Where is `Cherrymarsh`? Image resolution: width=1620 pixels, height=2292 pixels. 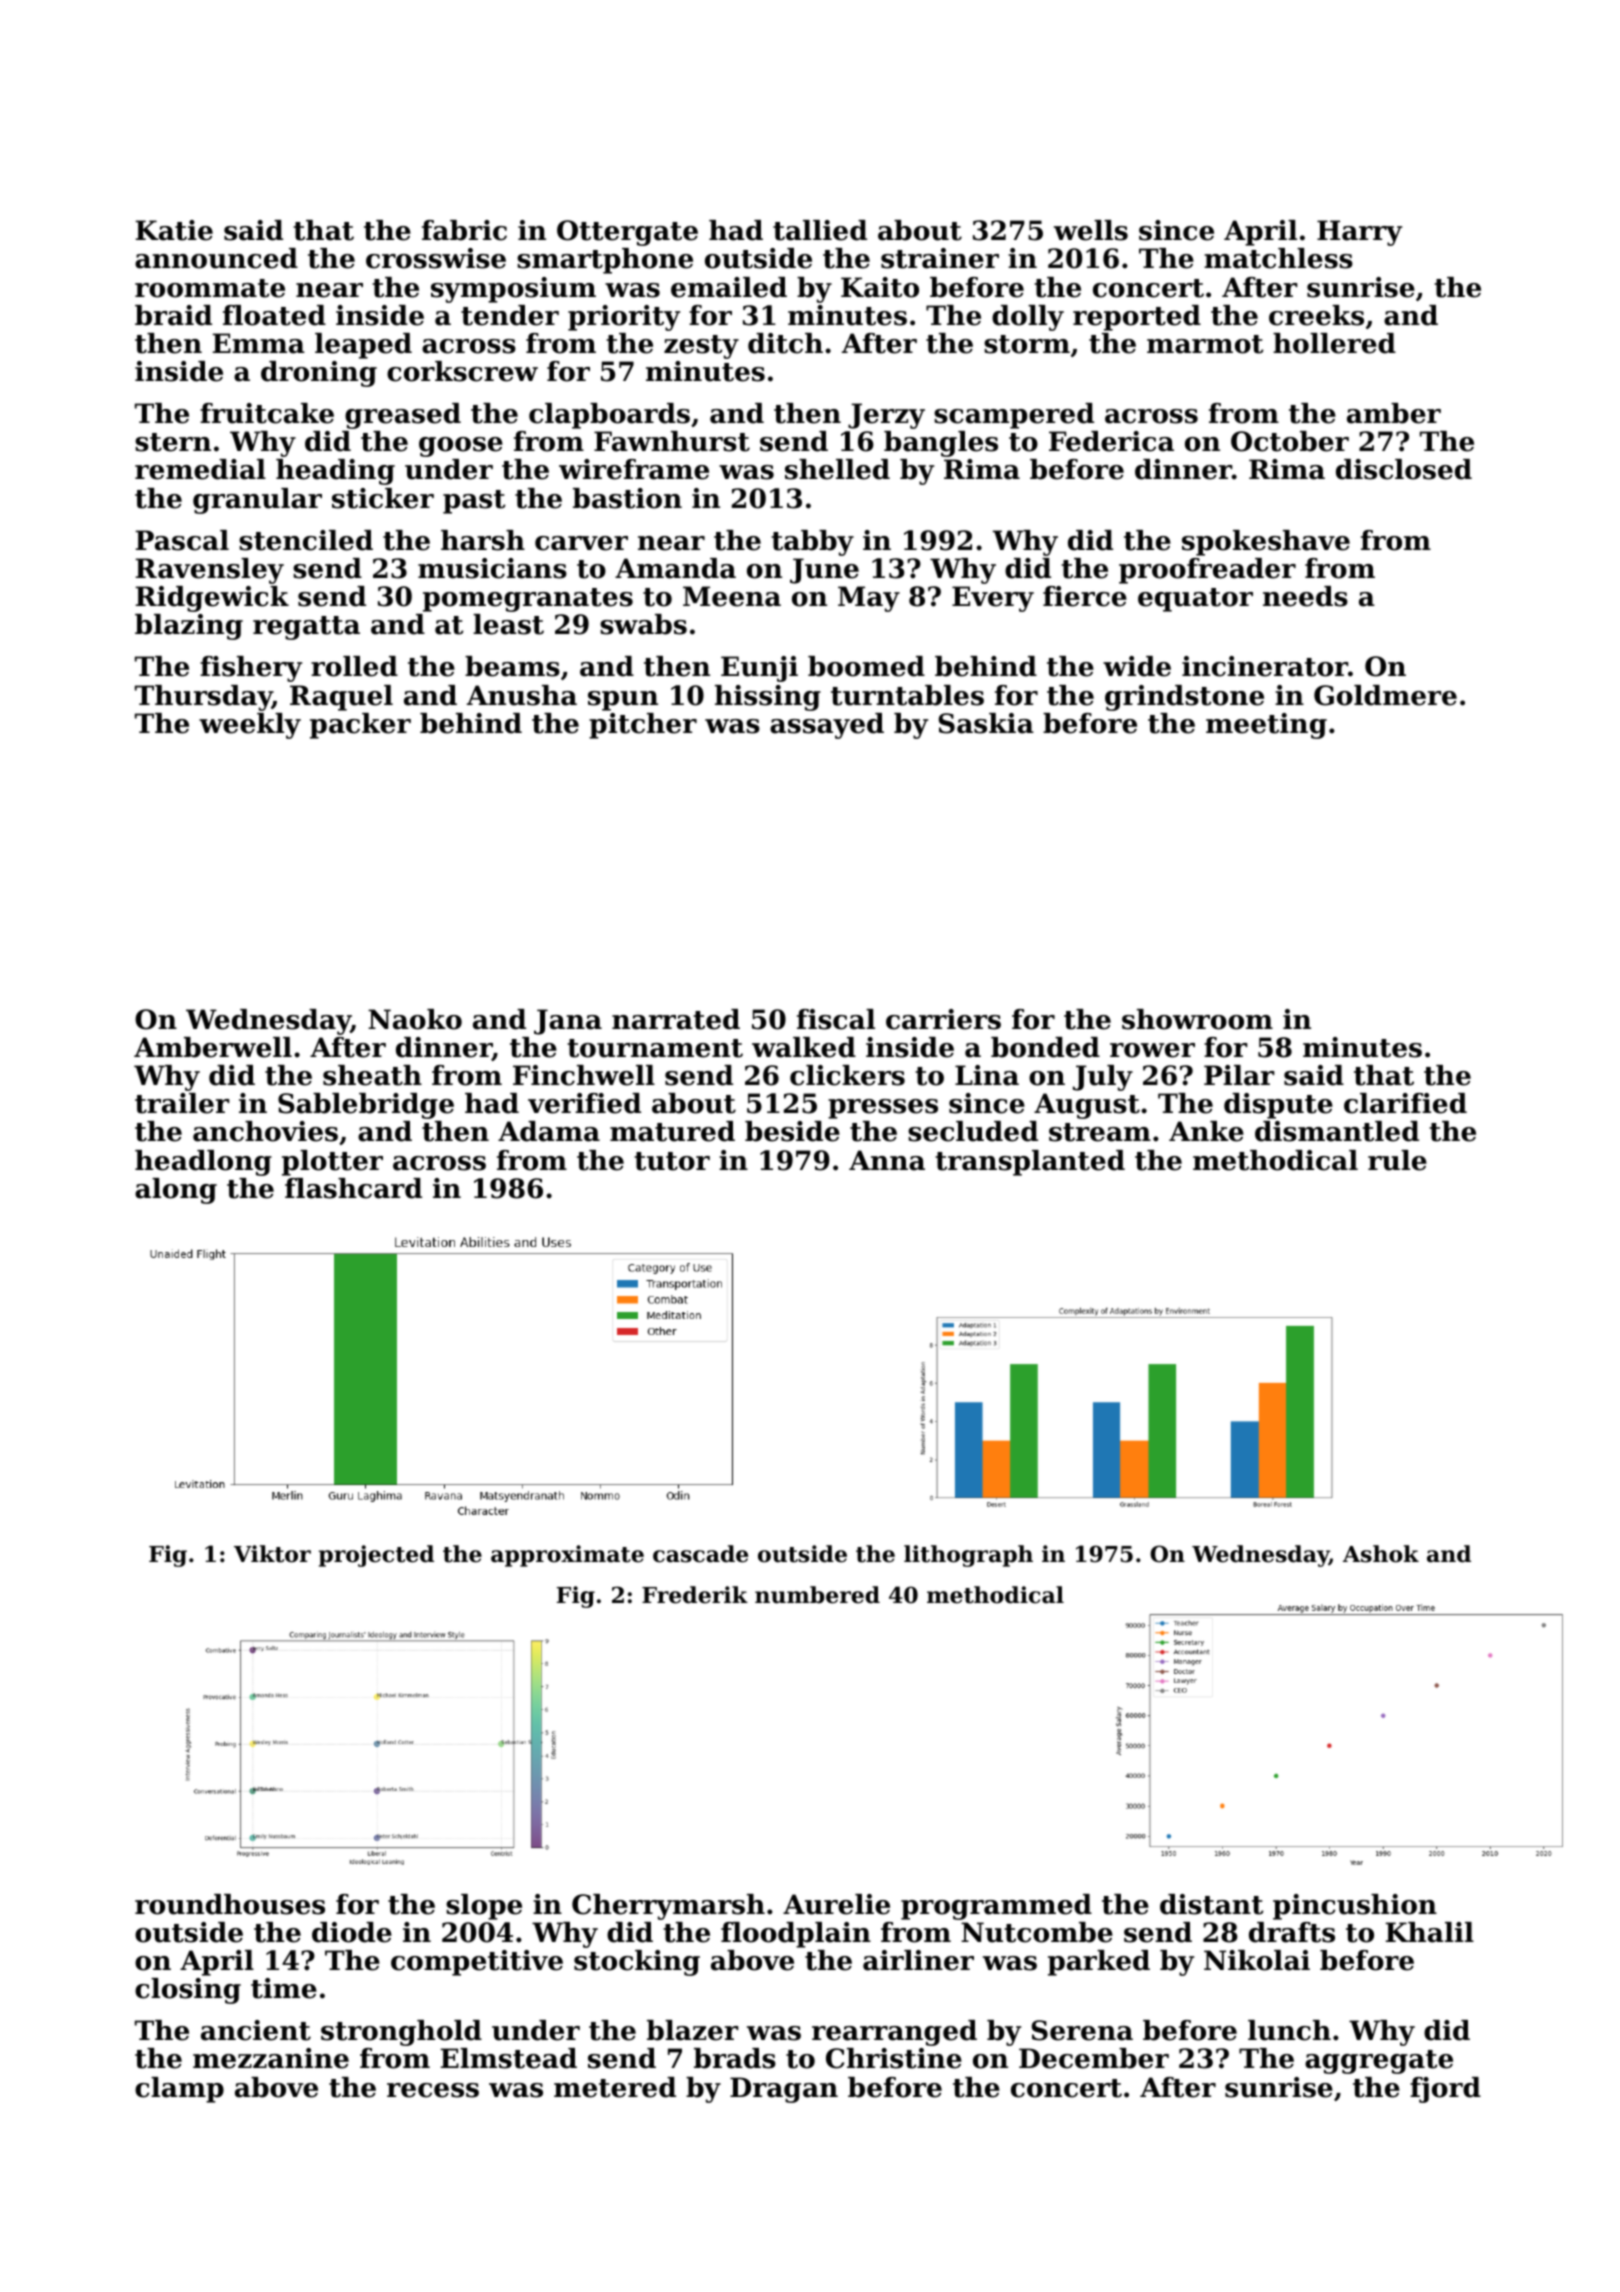 Cherrymarsh is located at coordinates (668, 1907).
